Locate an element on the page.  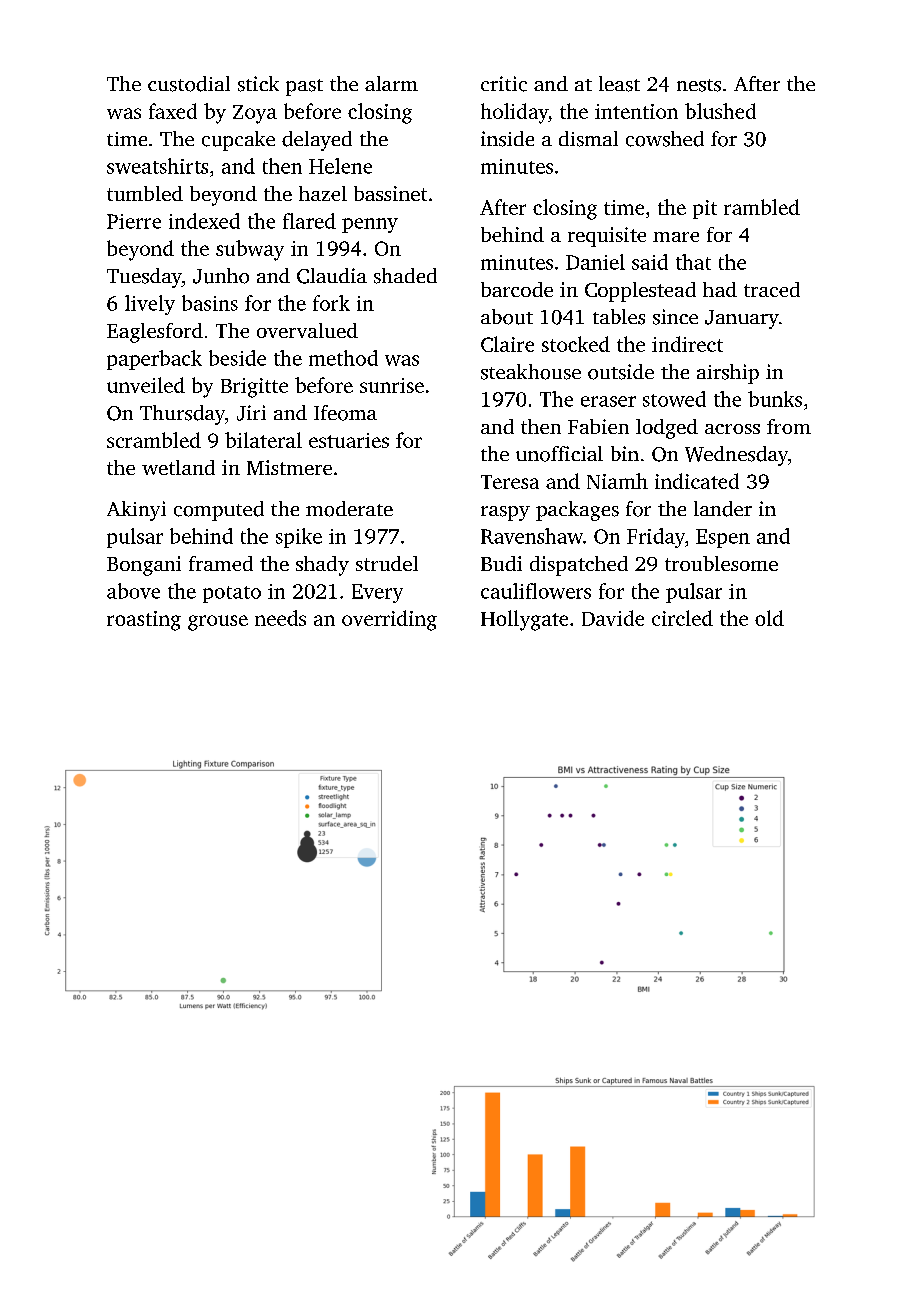
stowed is located at coordinates (674, 399).
